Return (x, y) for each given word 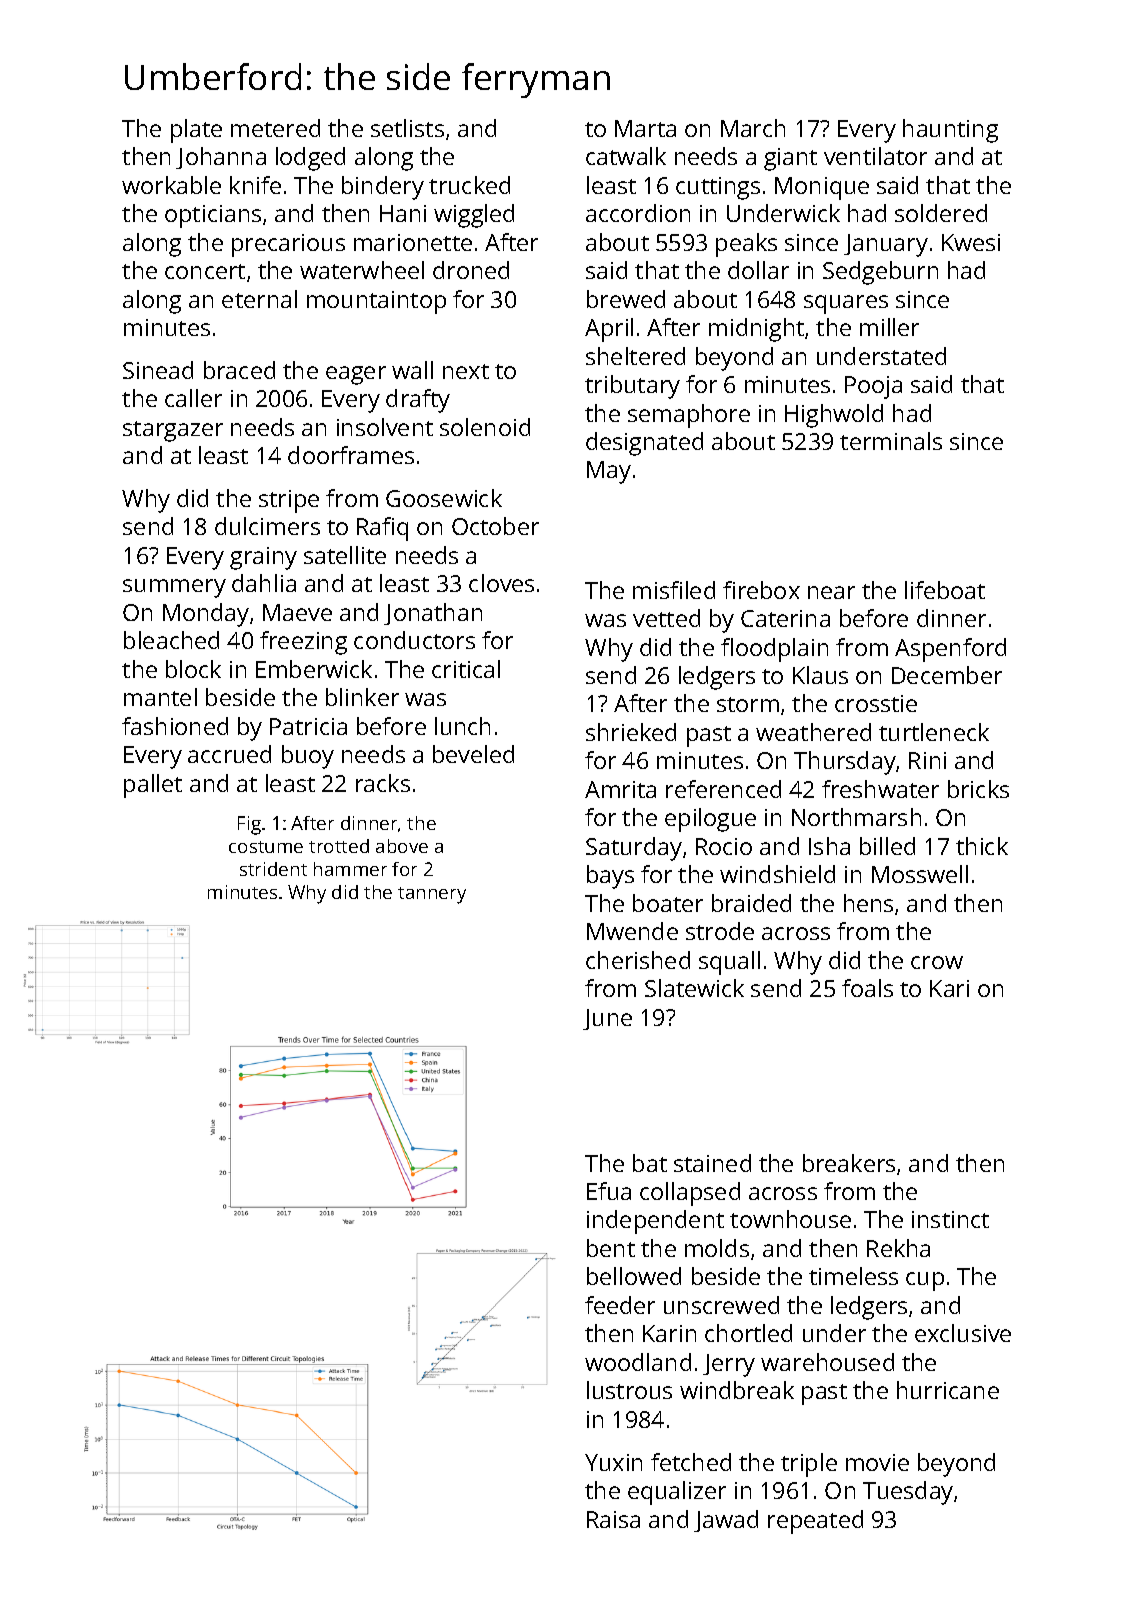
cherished (638, 960)
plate (196, 131)
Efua (609, 1191)
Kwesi (971, 242)
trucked (469, 185)
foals (867, 988)
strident (273, 869)
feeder (620, 1305)
